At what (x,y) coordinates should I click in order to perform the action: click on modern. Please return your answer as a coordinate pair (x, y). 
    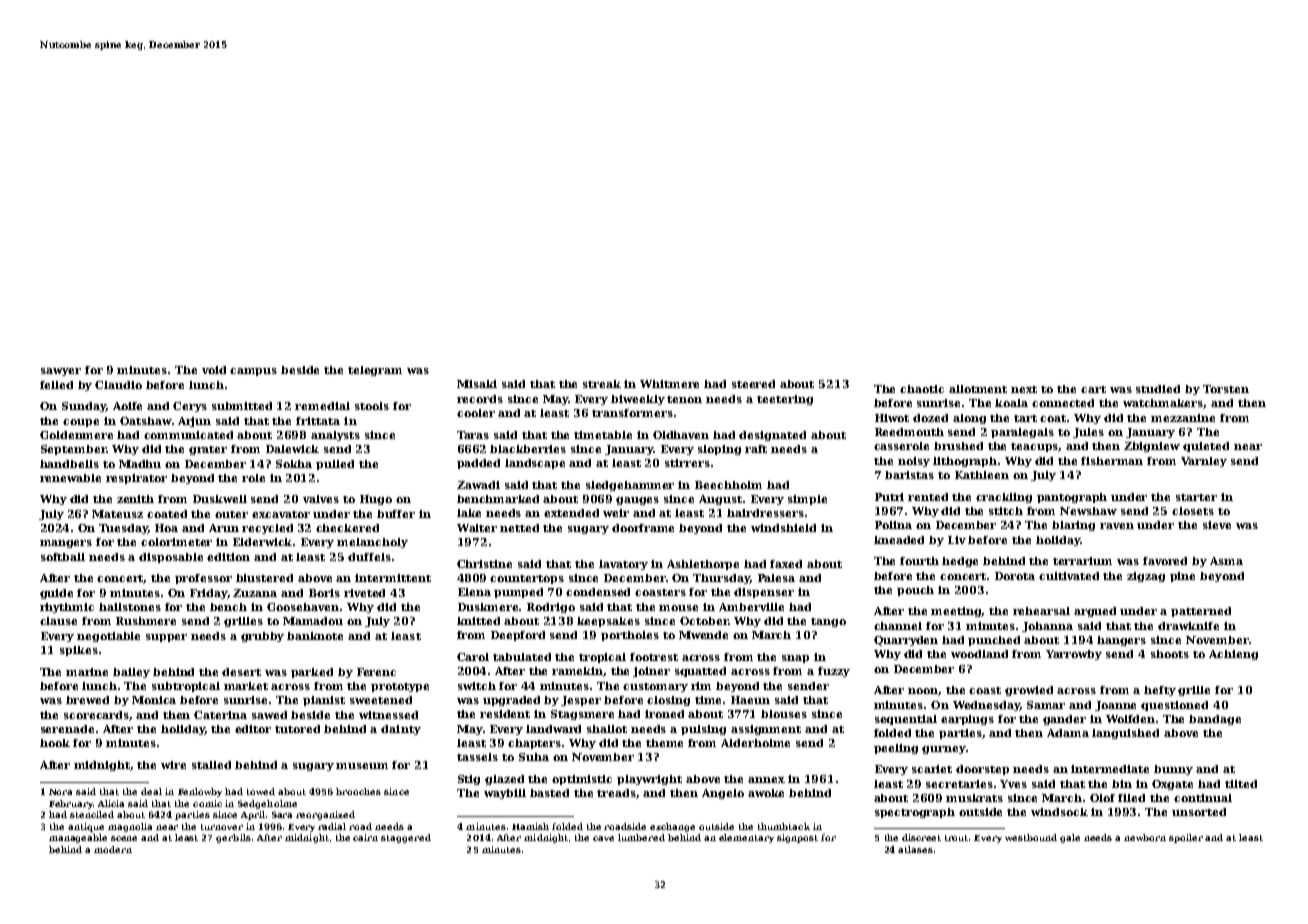
    Looking at the image, I should click on (113, 849).
